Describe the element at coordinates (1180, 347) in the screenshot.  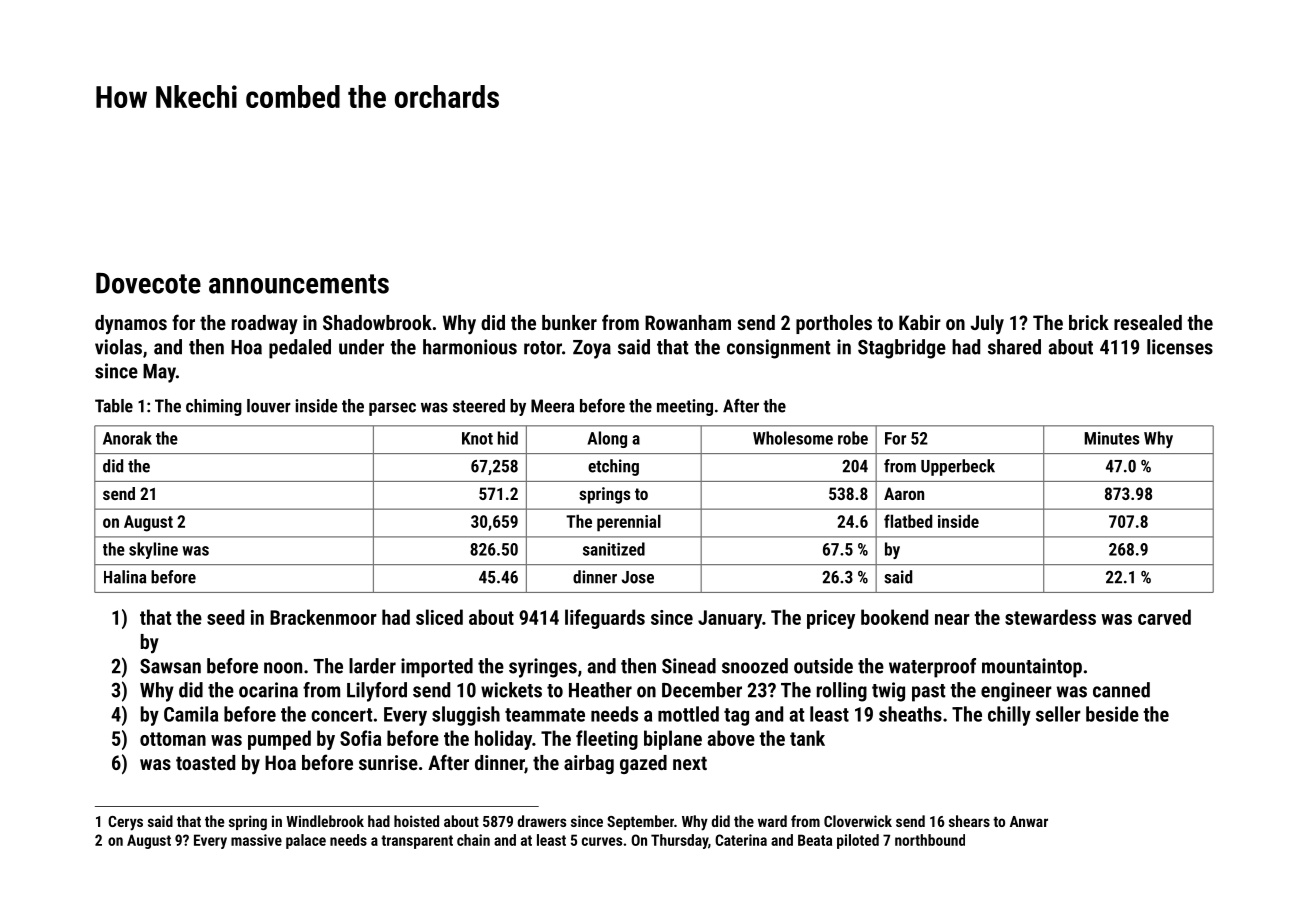
I see `licenses` at that location.
